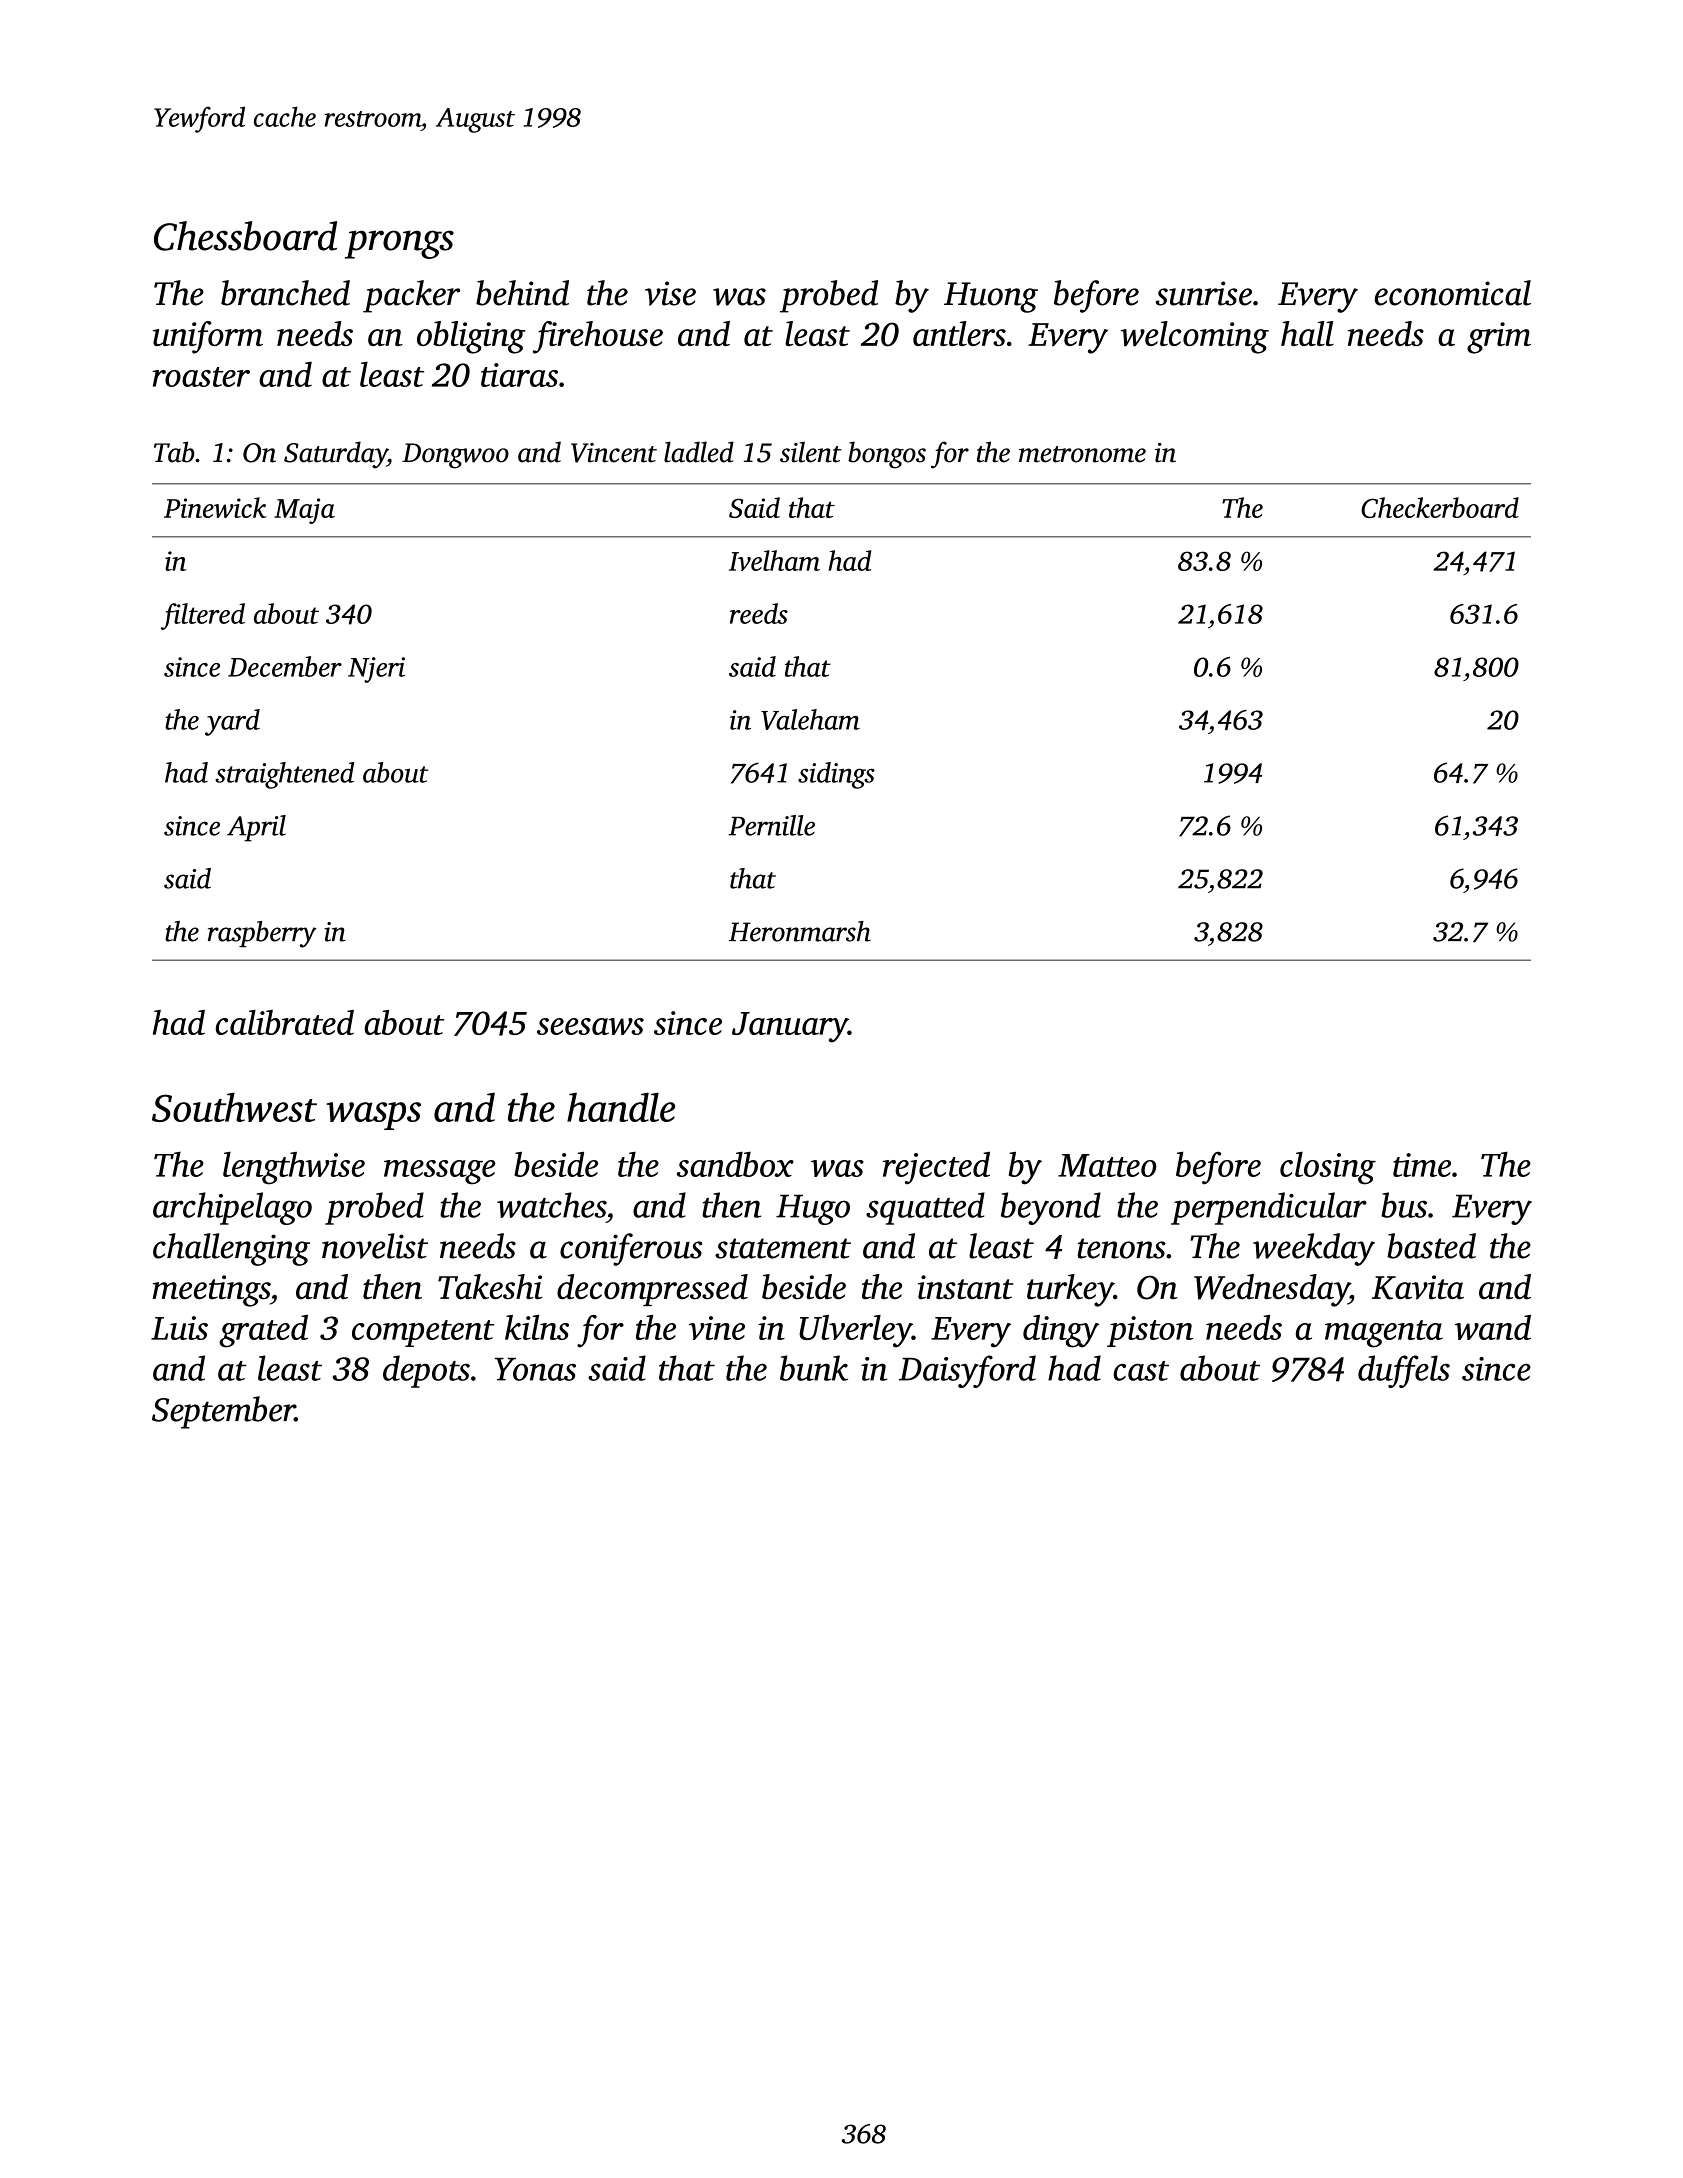 The height and width of the screenshot is (2178, 1683). What do you see at coordinates (211, 1291) in the screenshot?
I see `meetings` at bounding box center [211, 1291].
